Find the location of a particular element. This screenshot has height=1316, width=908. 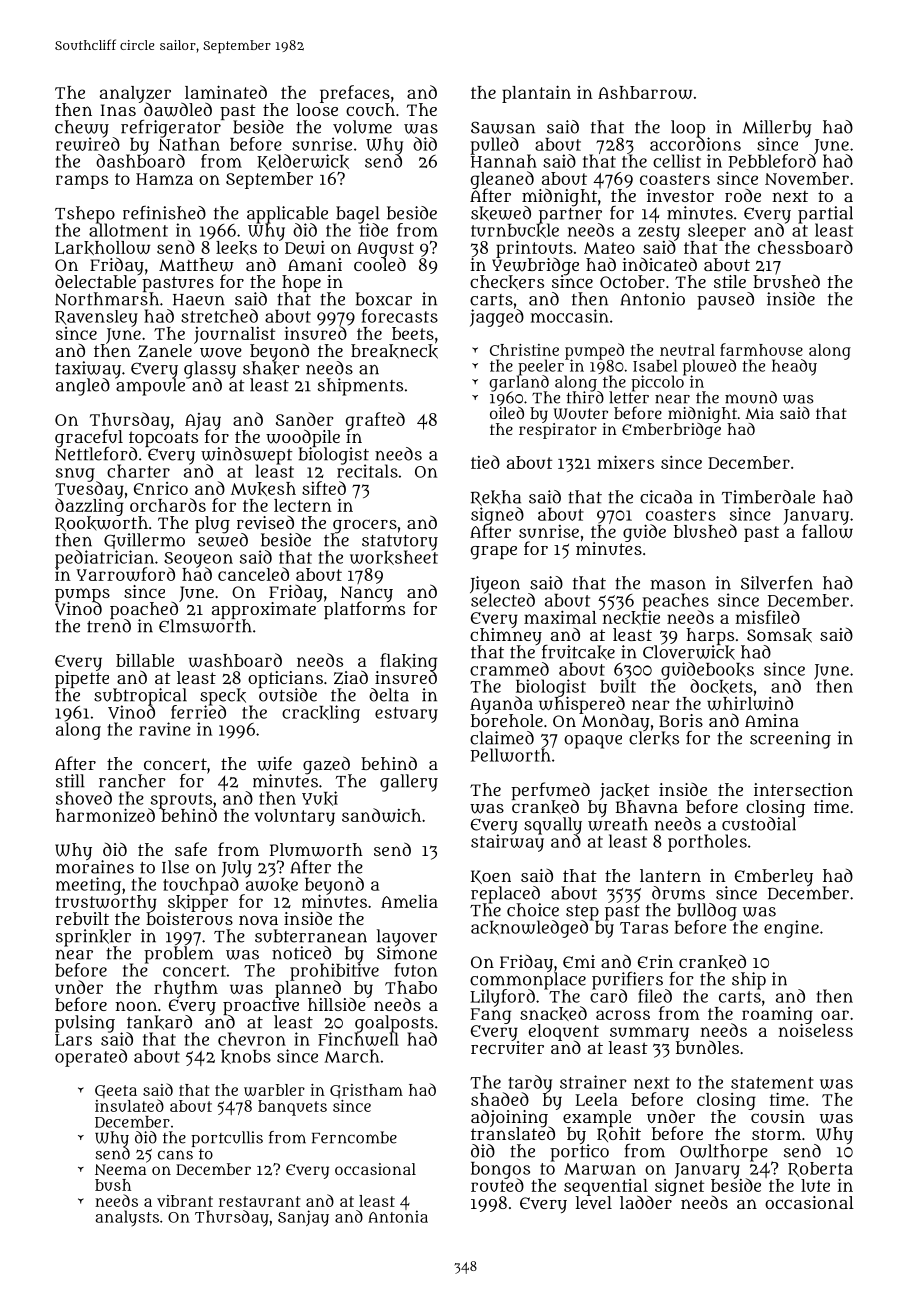

cicada is located at coordinates (666, 497).
